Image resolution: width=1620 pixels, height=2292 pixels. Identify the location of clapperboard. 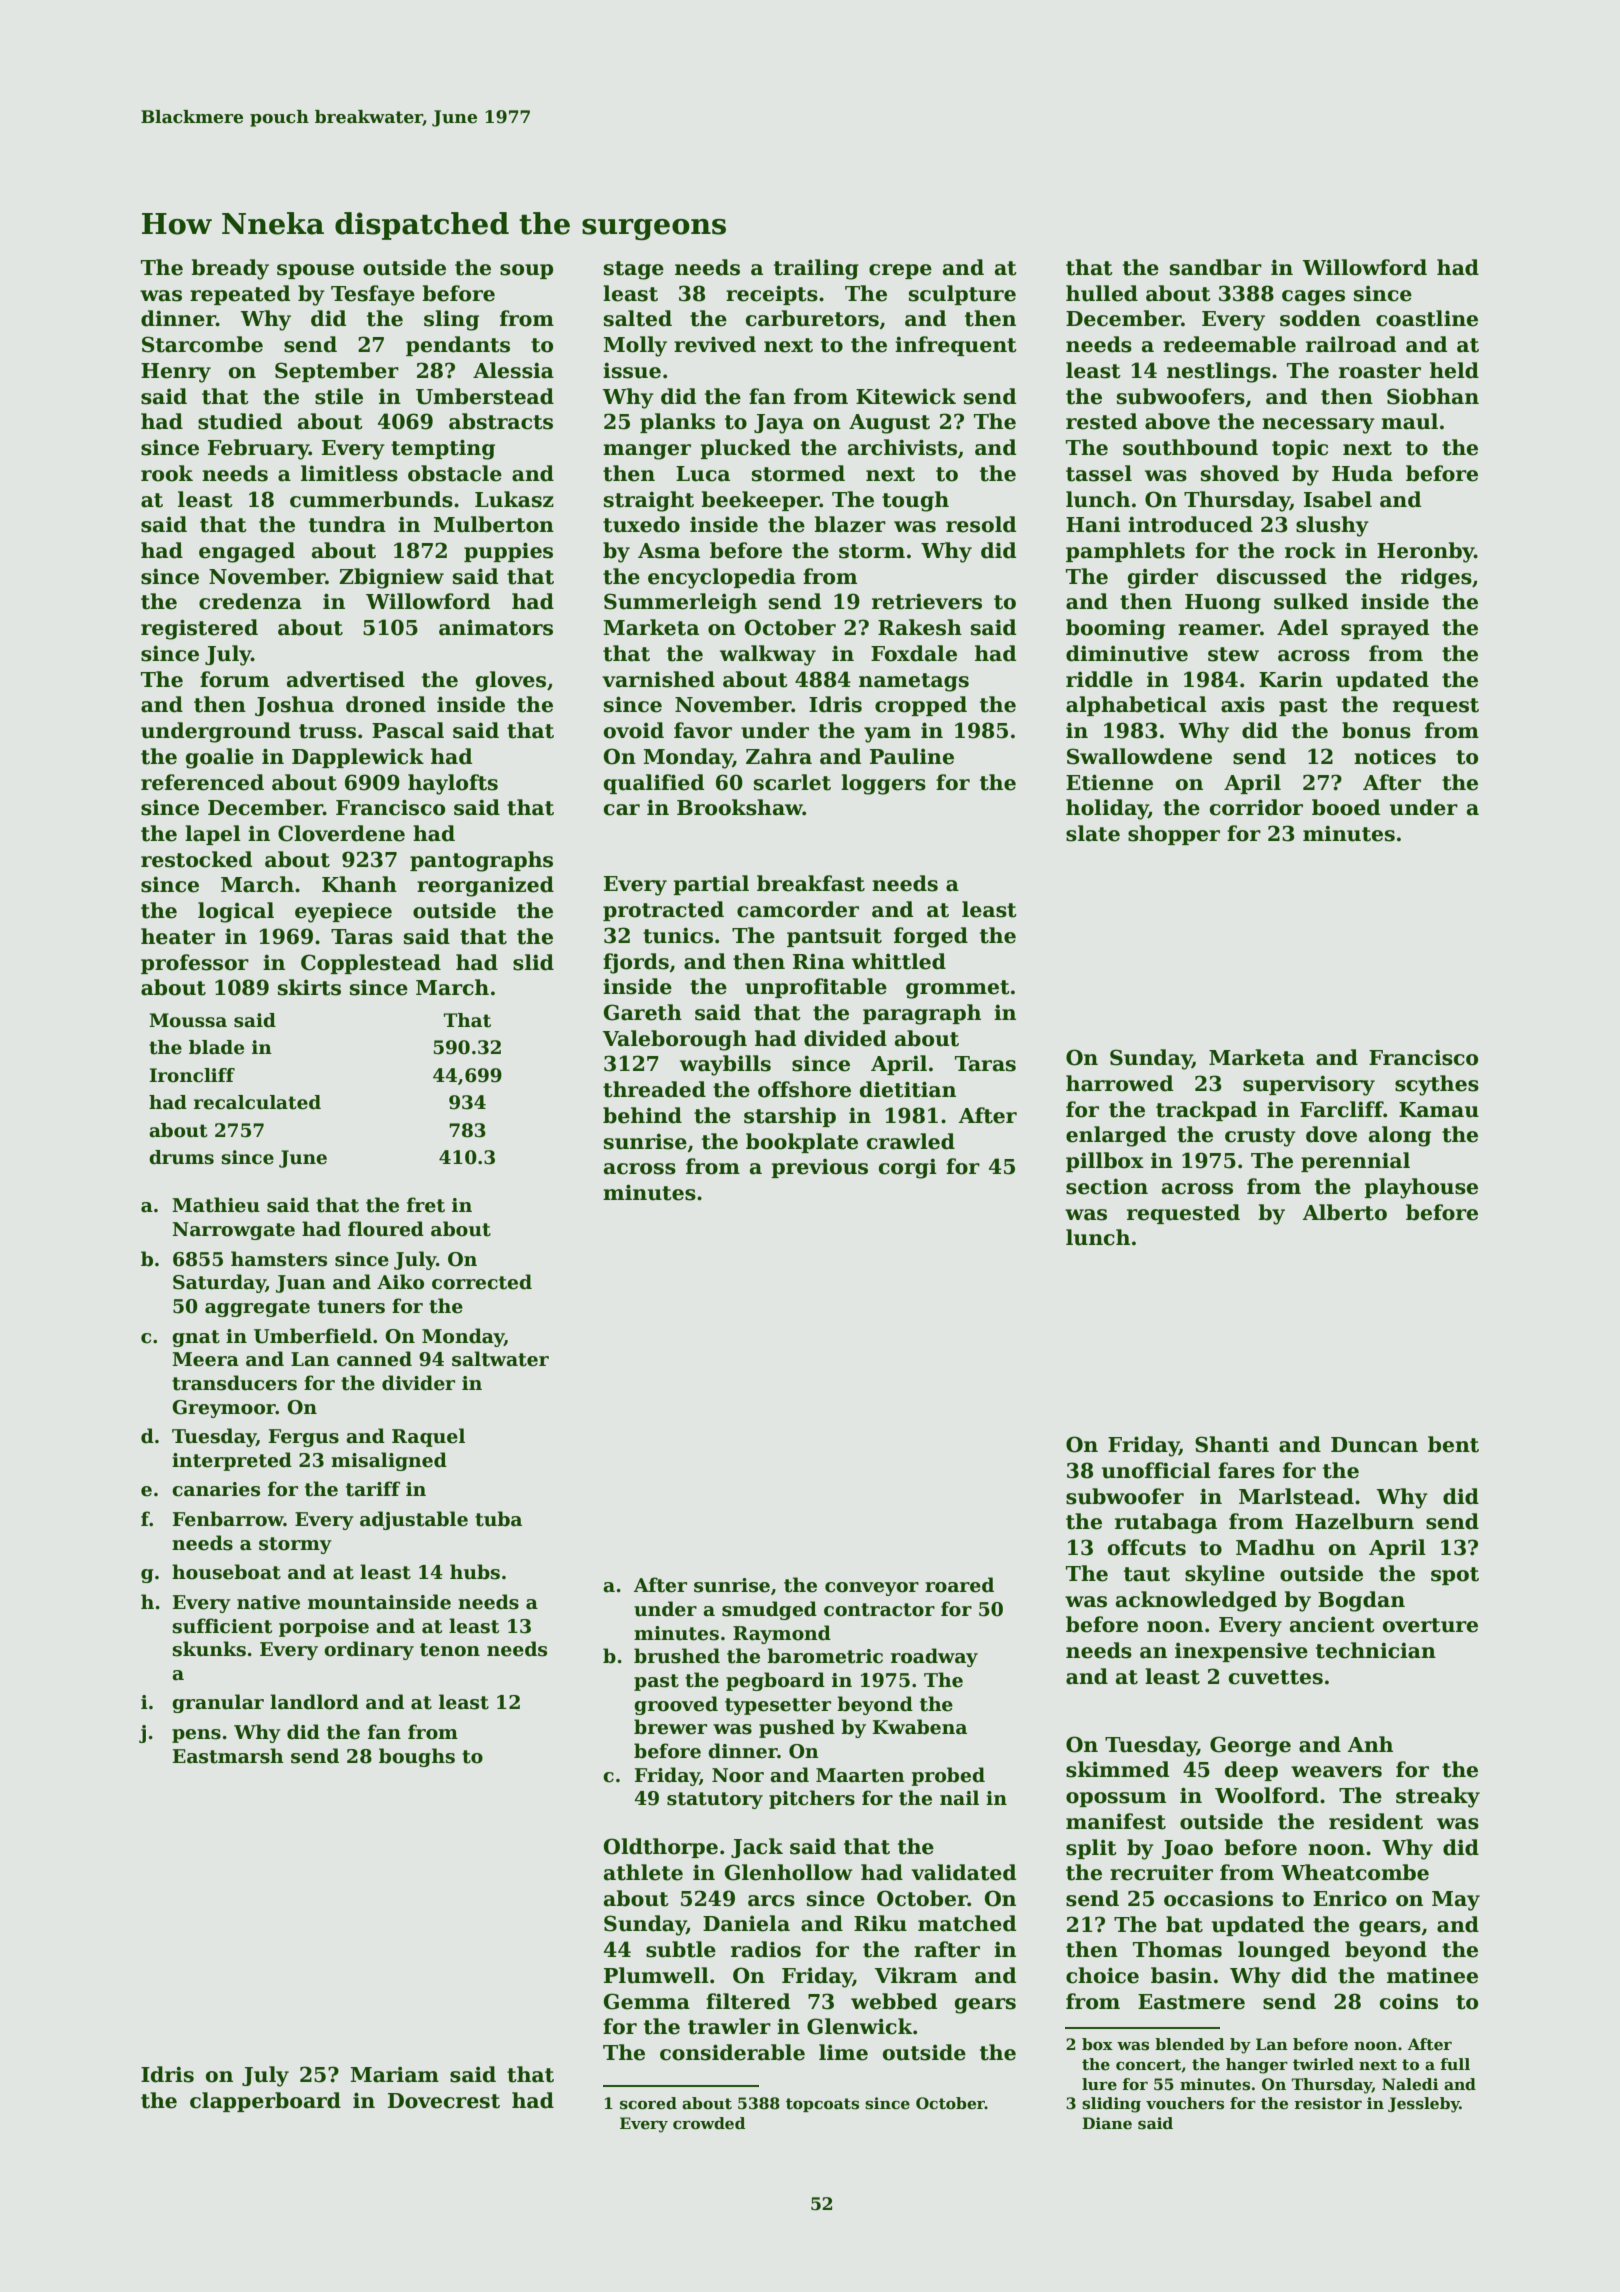
(265, 2102).
